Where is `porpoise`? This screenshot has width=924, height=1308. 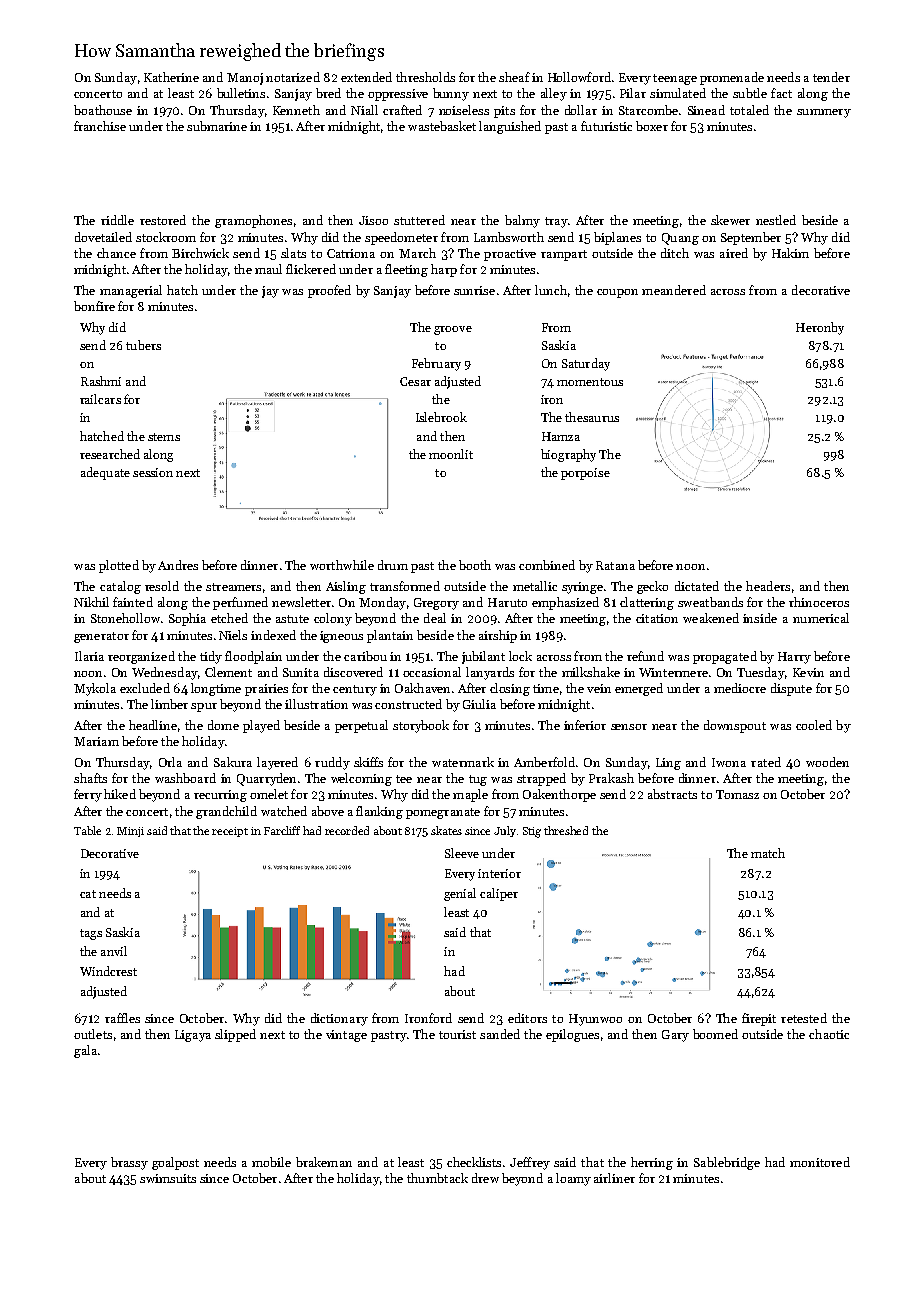 porpoise is located at coordinates (585, 474).
